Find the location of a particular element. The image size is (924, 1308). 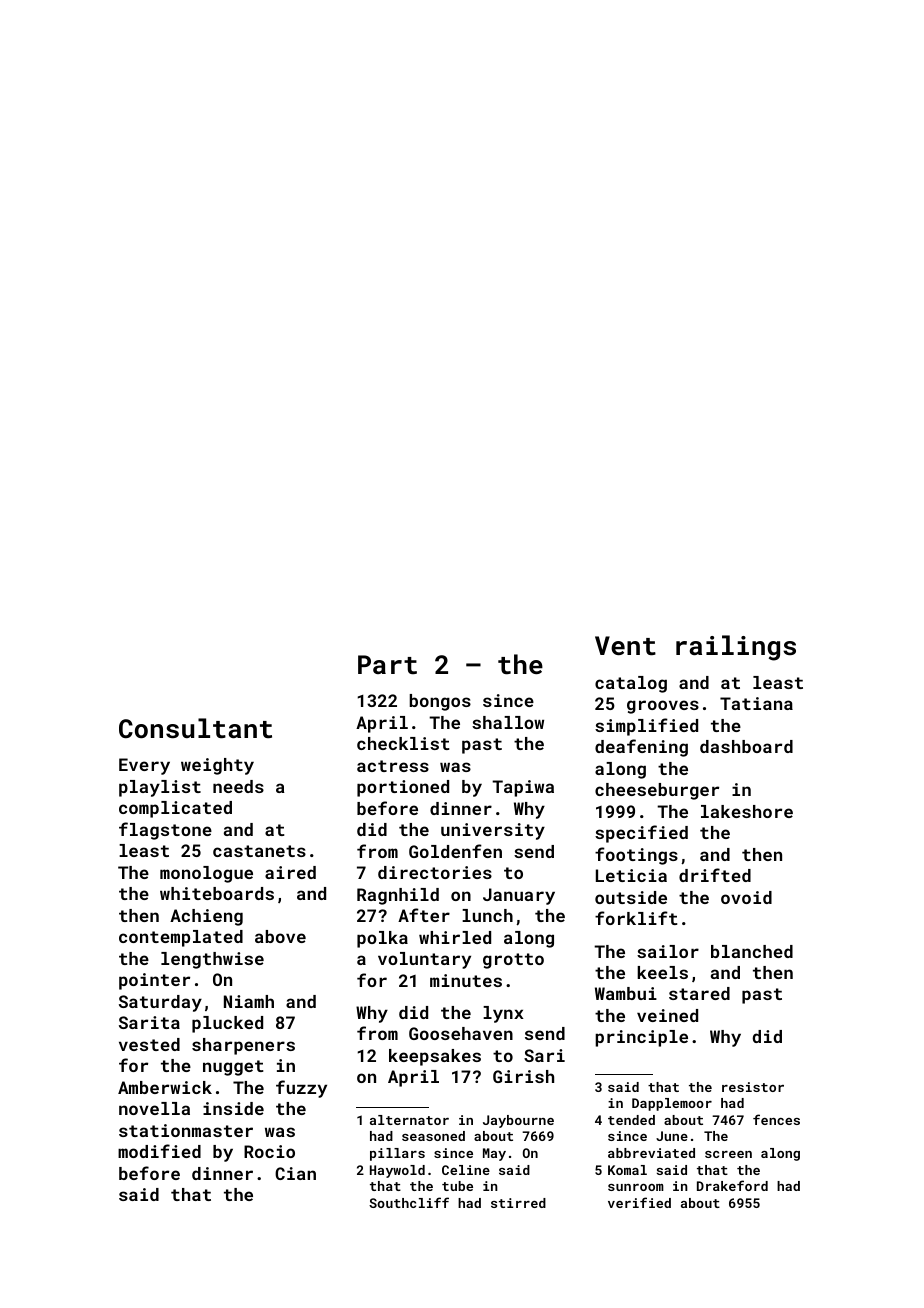

forklift is located at coordinates (636, 918).
